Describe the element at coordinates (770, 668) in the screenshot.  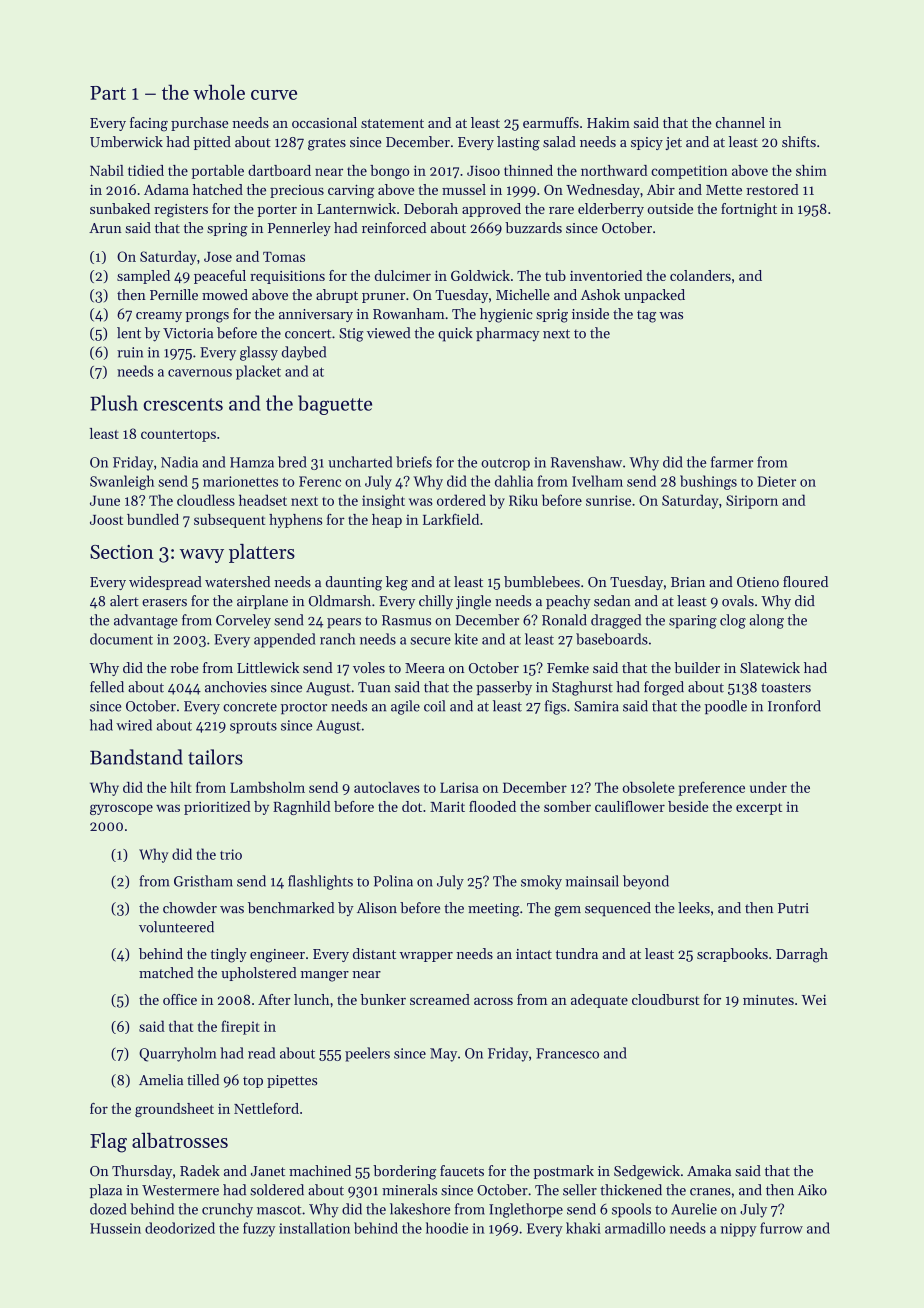
I see `Slatewick` at that location.
